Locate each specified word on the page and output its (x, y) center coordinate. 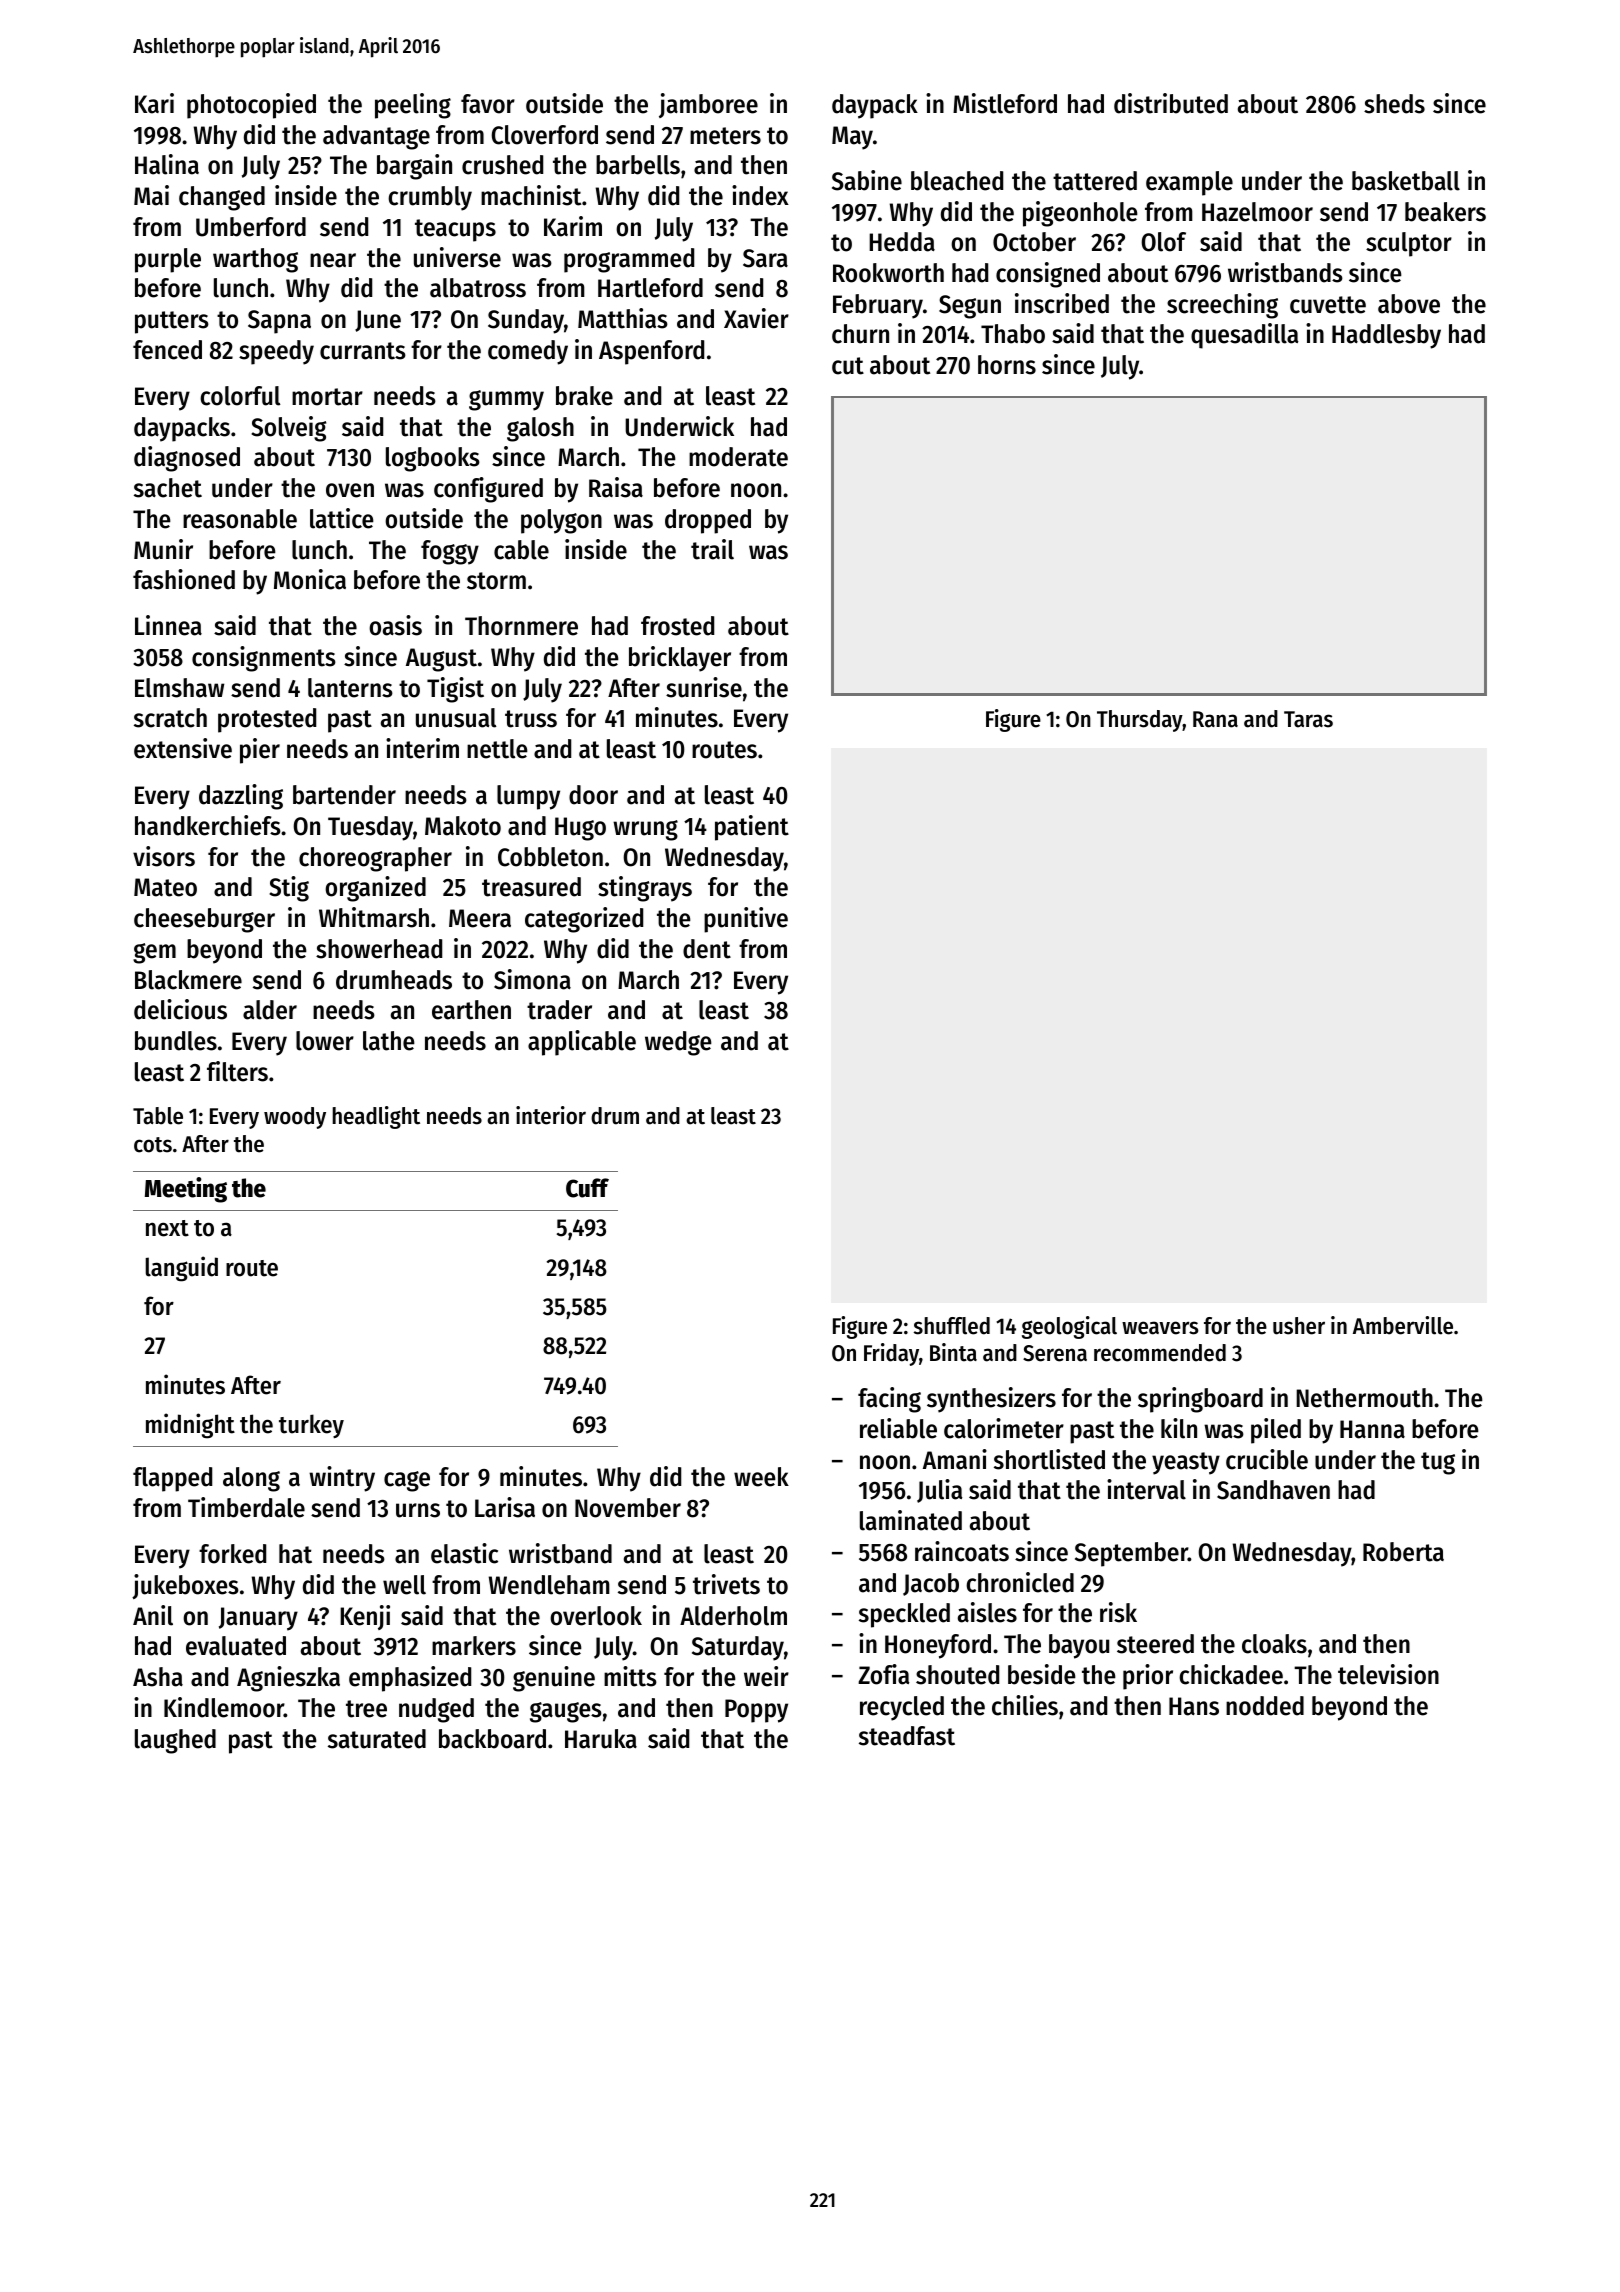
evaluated (236, 1646)
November (628, 1508)
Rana (1215, 719)
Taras (1308, 719)
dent (707, 949)
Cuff (587, 1188)
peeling (413, 106)
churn (860, 334)
